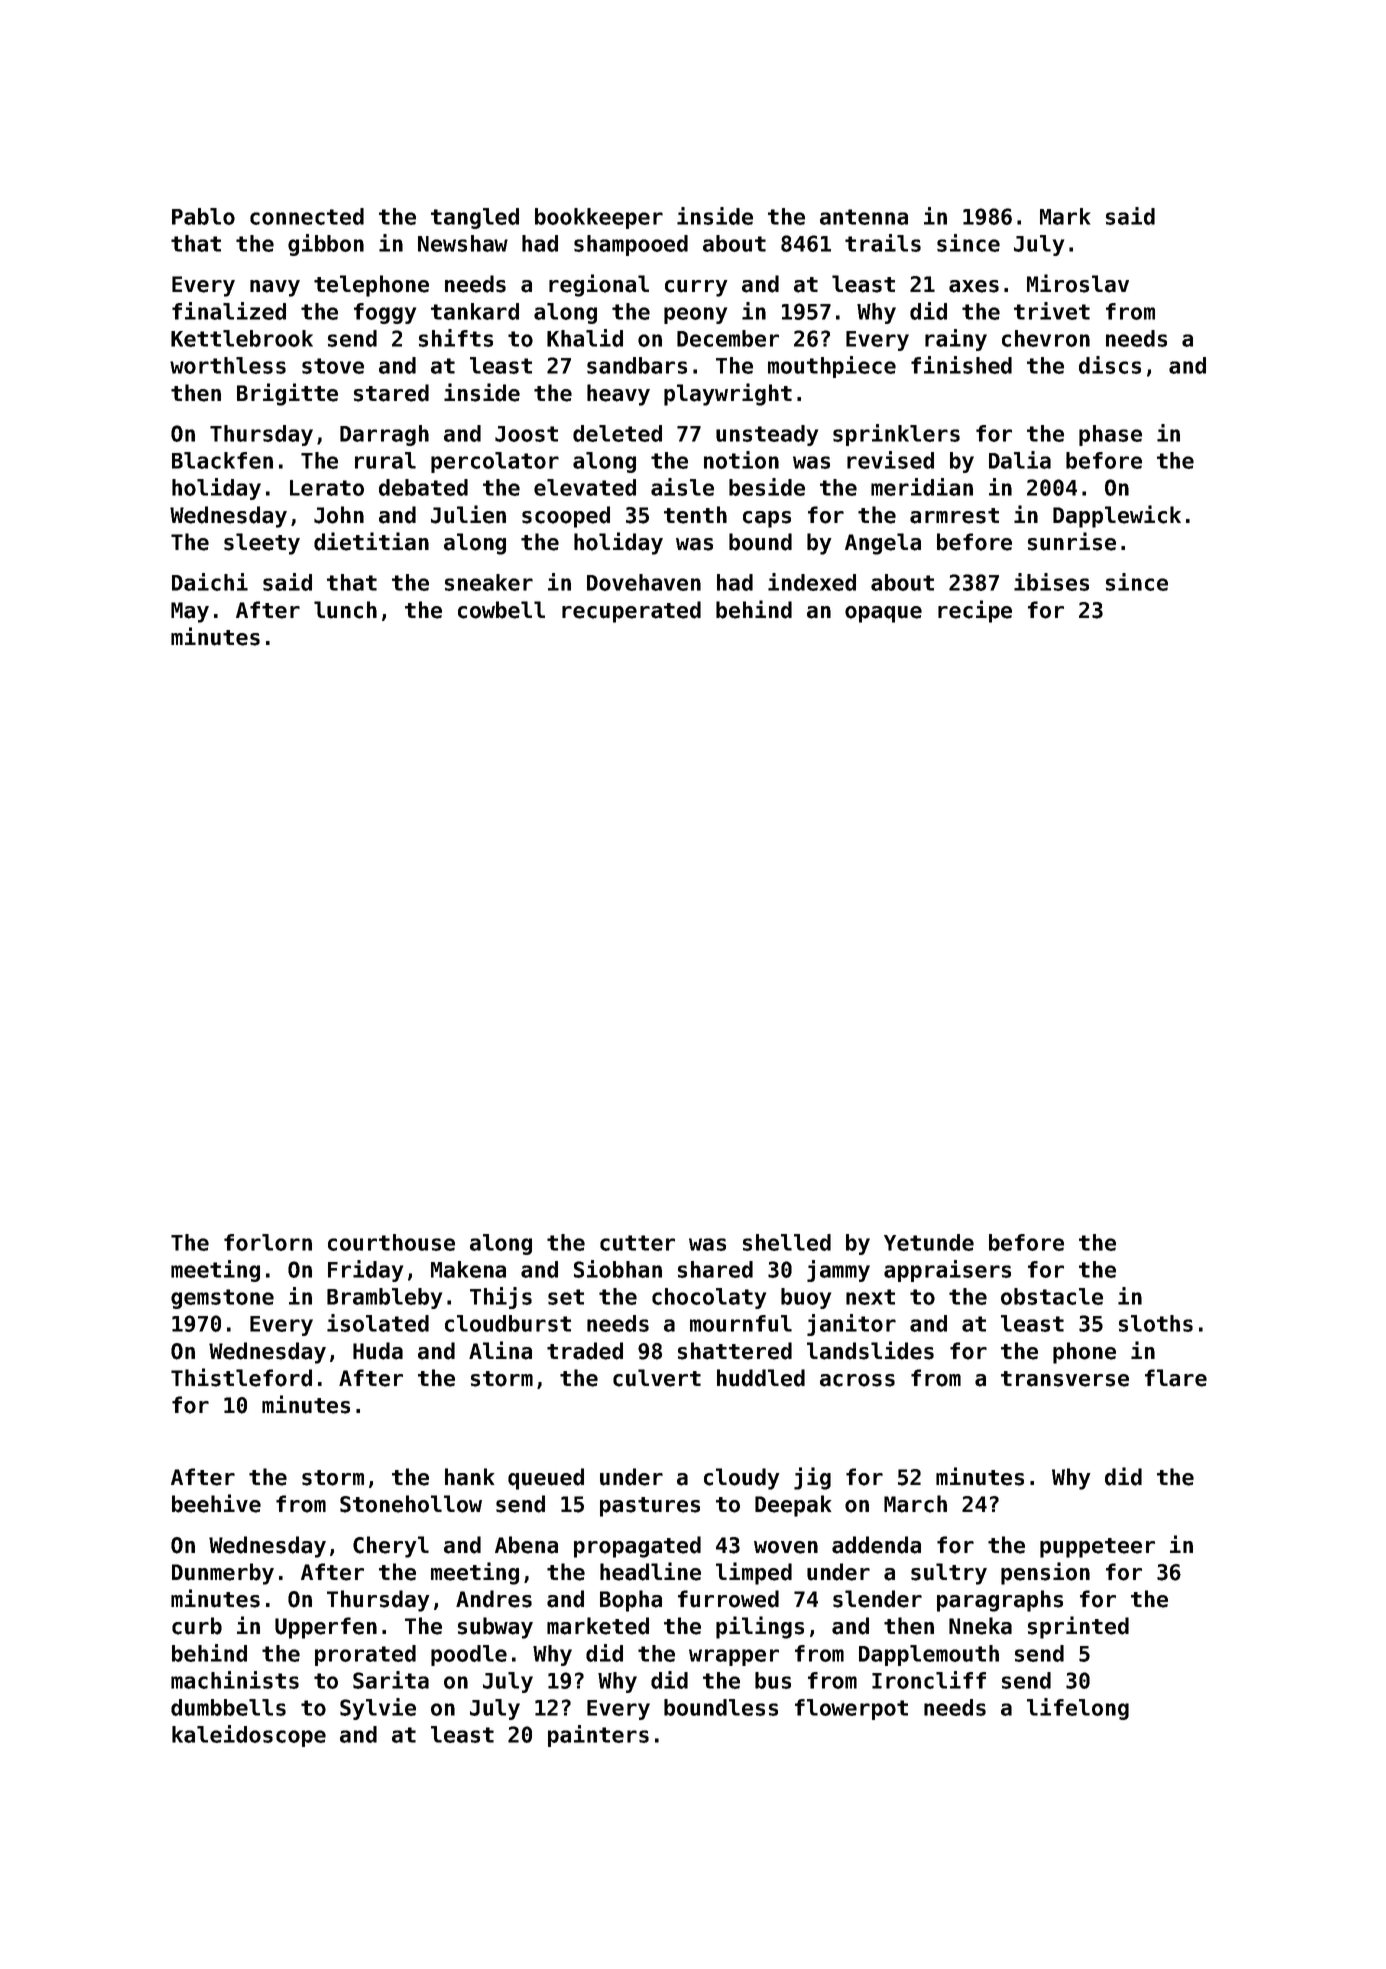 This screenshot has height=1969, width=1386. What do you see at coordinates (345, 610) in the screenshot?
I see `lunch` at bounding box center [345, 610].
